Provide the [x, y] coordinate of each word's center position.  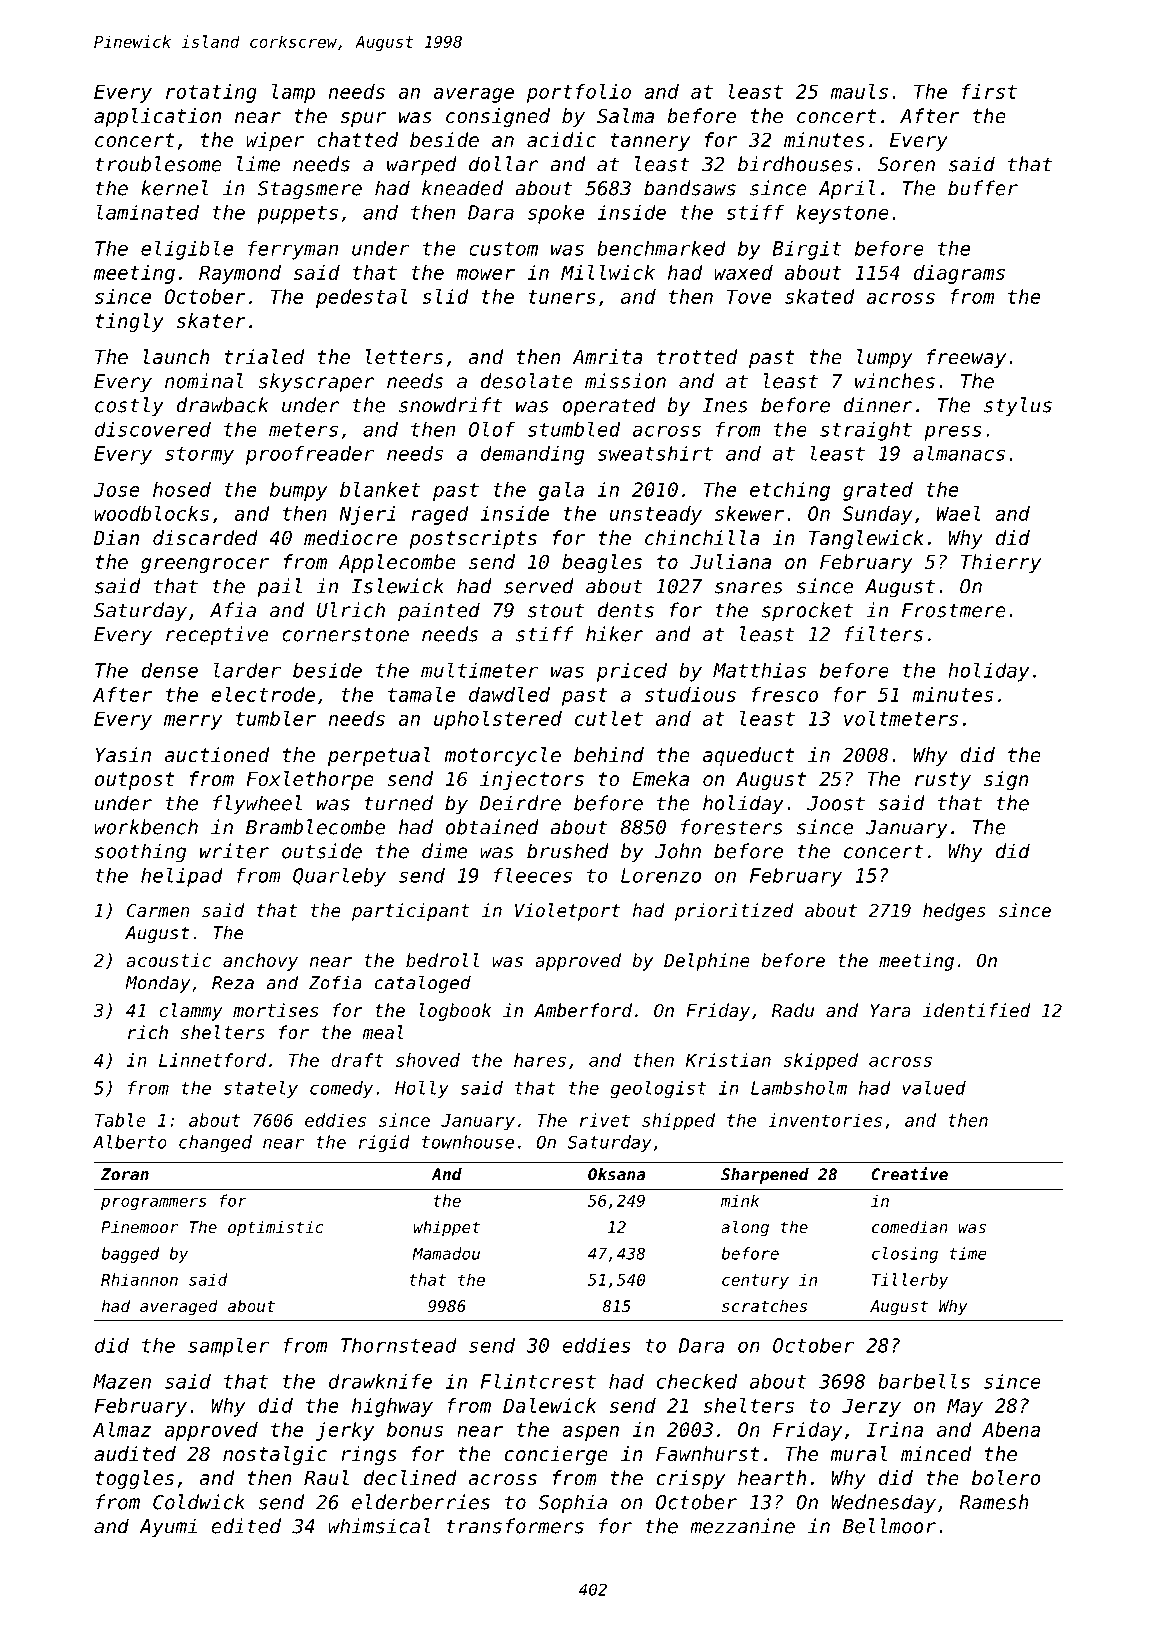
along [745, 1228]
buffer [983, 188]
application [157, 117]
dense [169, 670]
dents [626, 610]
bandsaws [690, 188]
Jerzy [871, 1407]
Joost [836, 803]
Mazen [122, 1381]
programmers [154, 1203]
